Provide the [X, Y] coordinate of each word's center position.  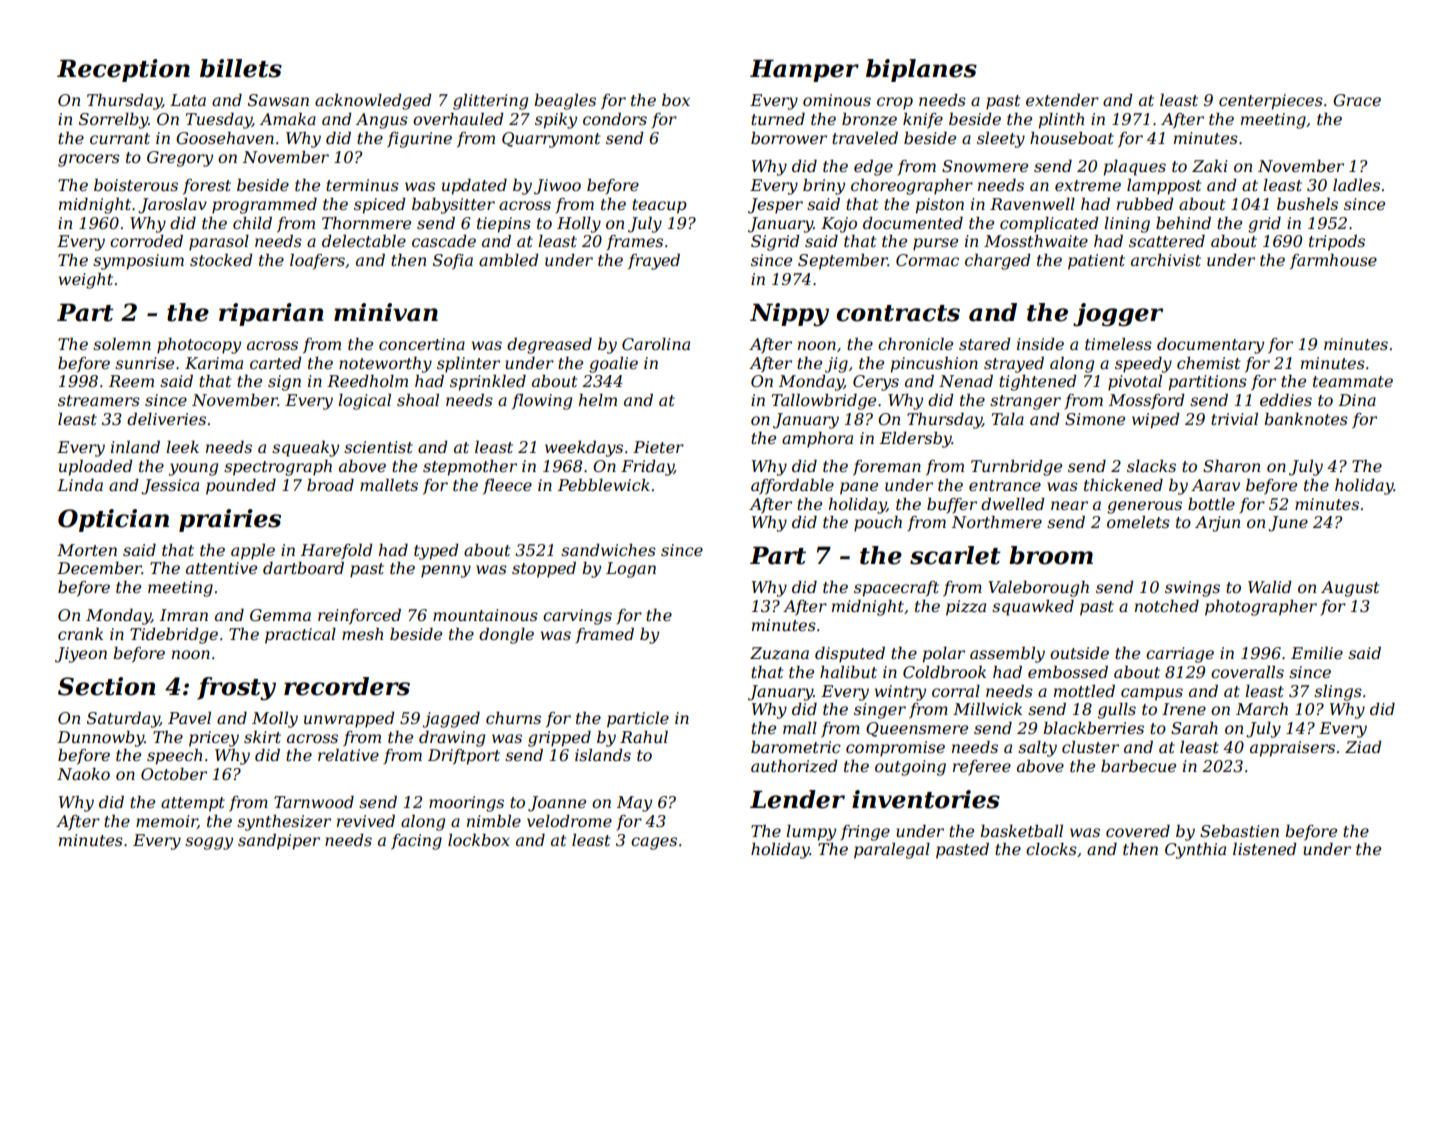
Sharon [1231, 466]
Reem [131, 381]
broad [330, 485]
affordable [792, 487]
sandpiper [279, 842]
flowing [542, 402]
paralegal [892, 851]
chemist [1208, 363]
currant [120, 138]
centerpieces [1271, 102]
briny [824, 187]
